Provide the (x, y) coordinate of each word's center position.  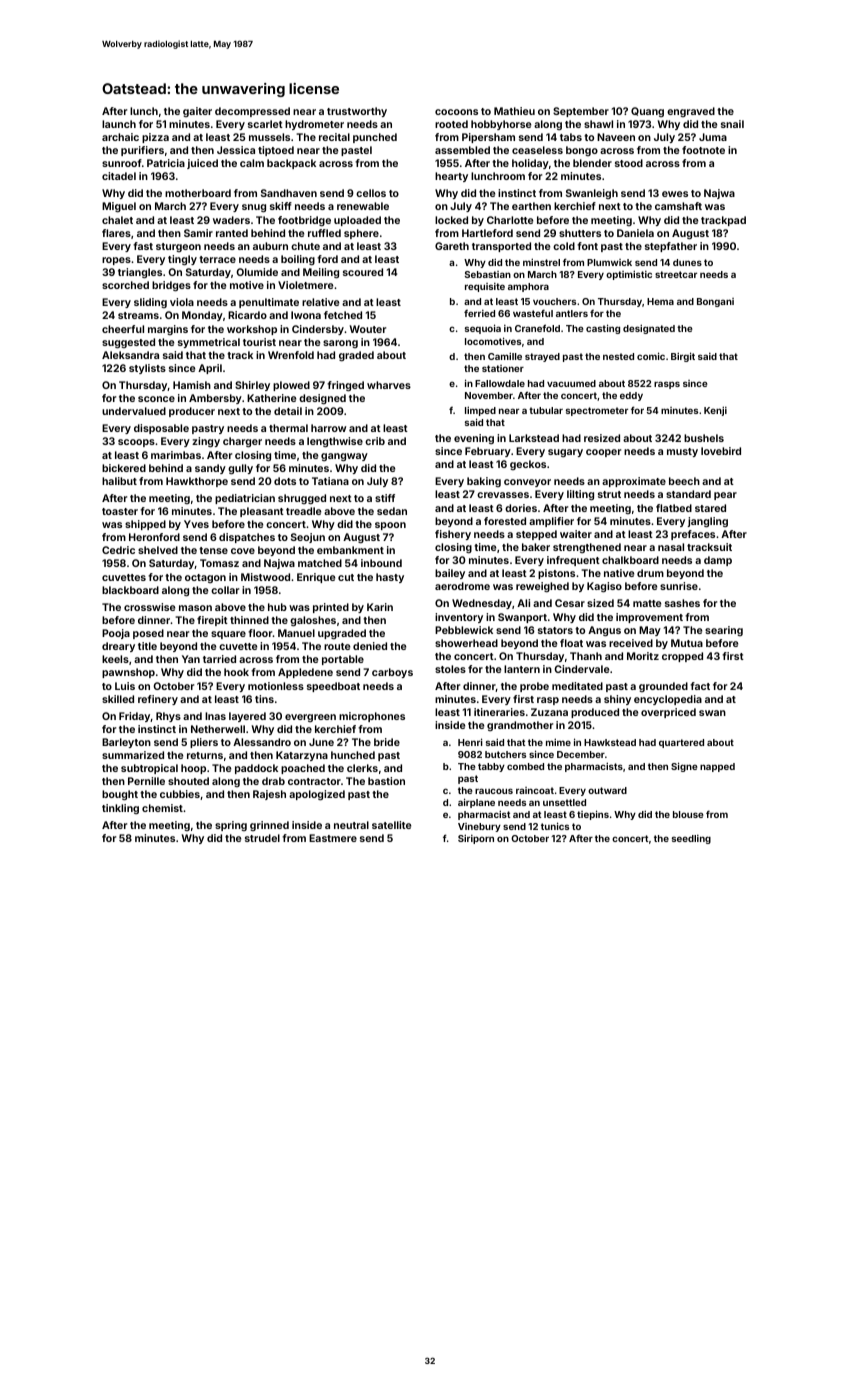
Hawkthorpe (197, 482)
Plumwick (609, 262)
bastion (386, 781)
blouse (688, 814)
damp (718, 561)
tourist (259, 342)
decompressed (252, 112)
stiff (385, 498)
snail (732, 124)
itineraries (499, 712)
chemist (162, 808)
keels (115, 659)
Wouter (368, 329)
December (581, 754)
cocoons (456, 112)
